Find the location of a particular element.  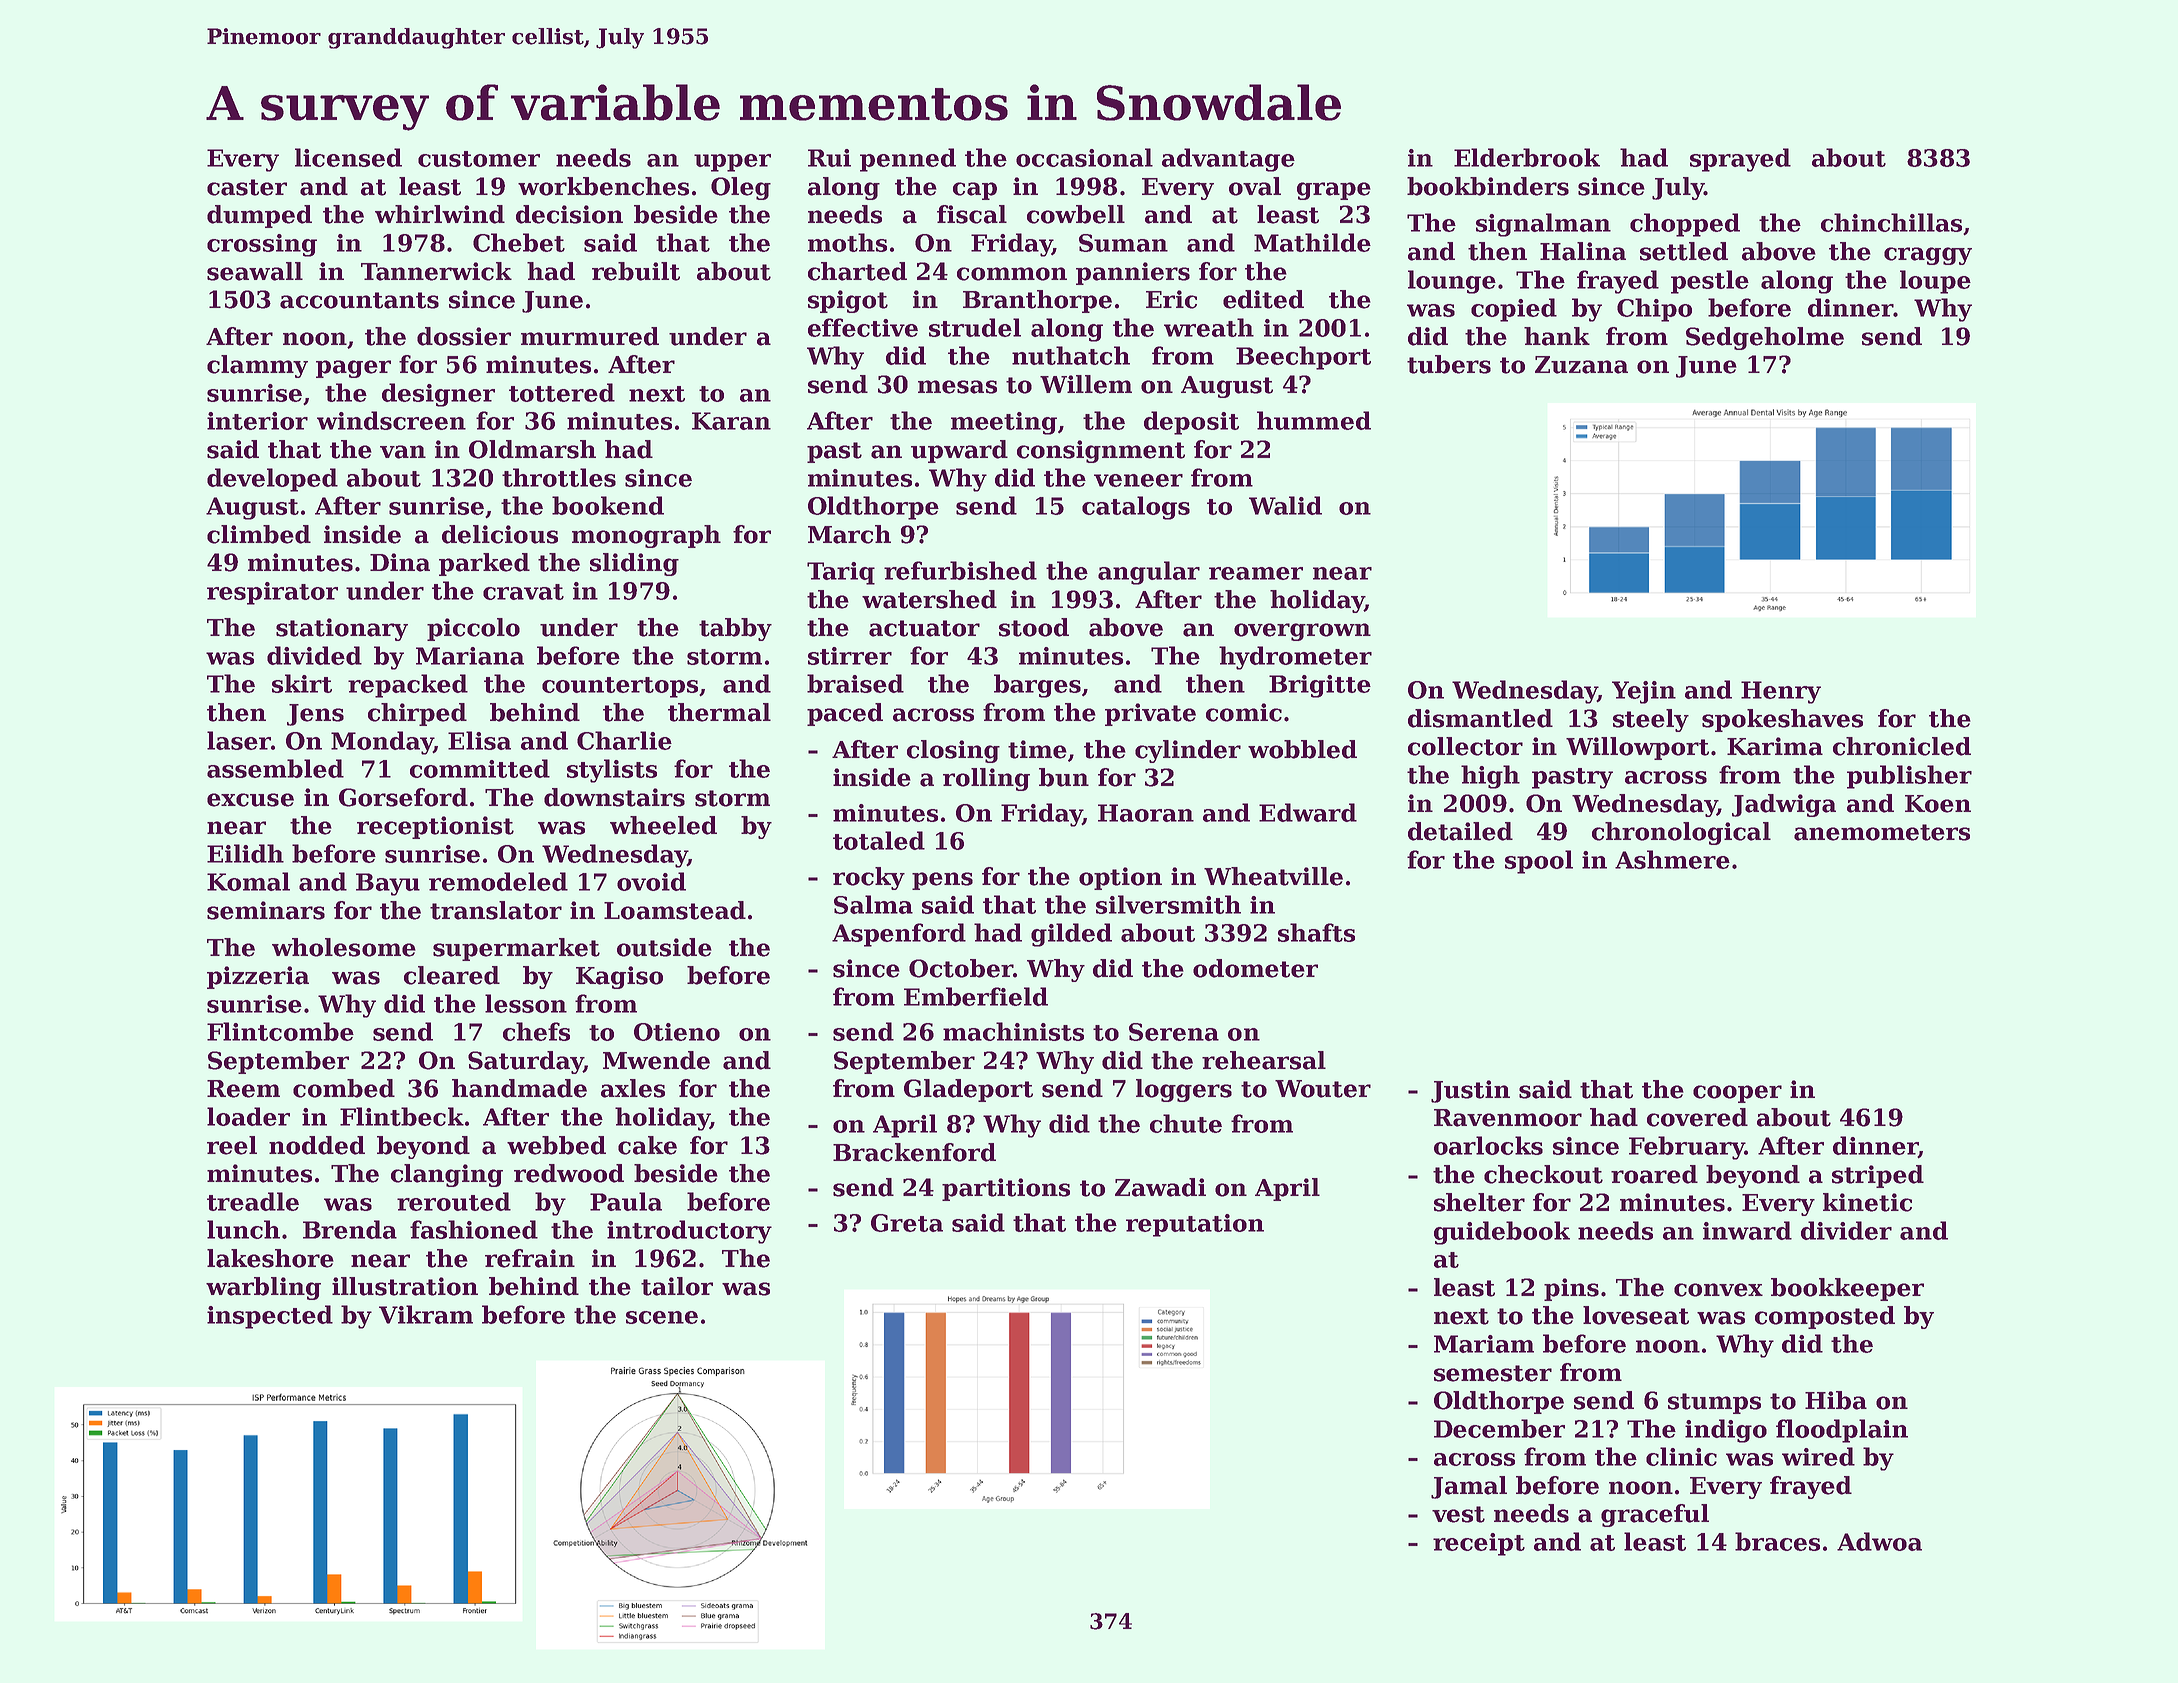

publisher is located at coordinates (1909, 777).
